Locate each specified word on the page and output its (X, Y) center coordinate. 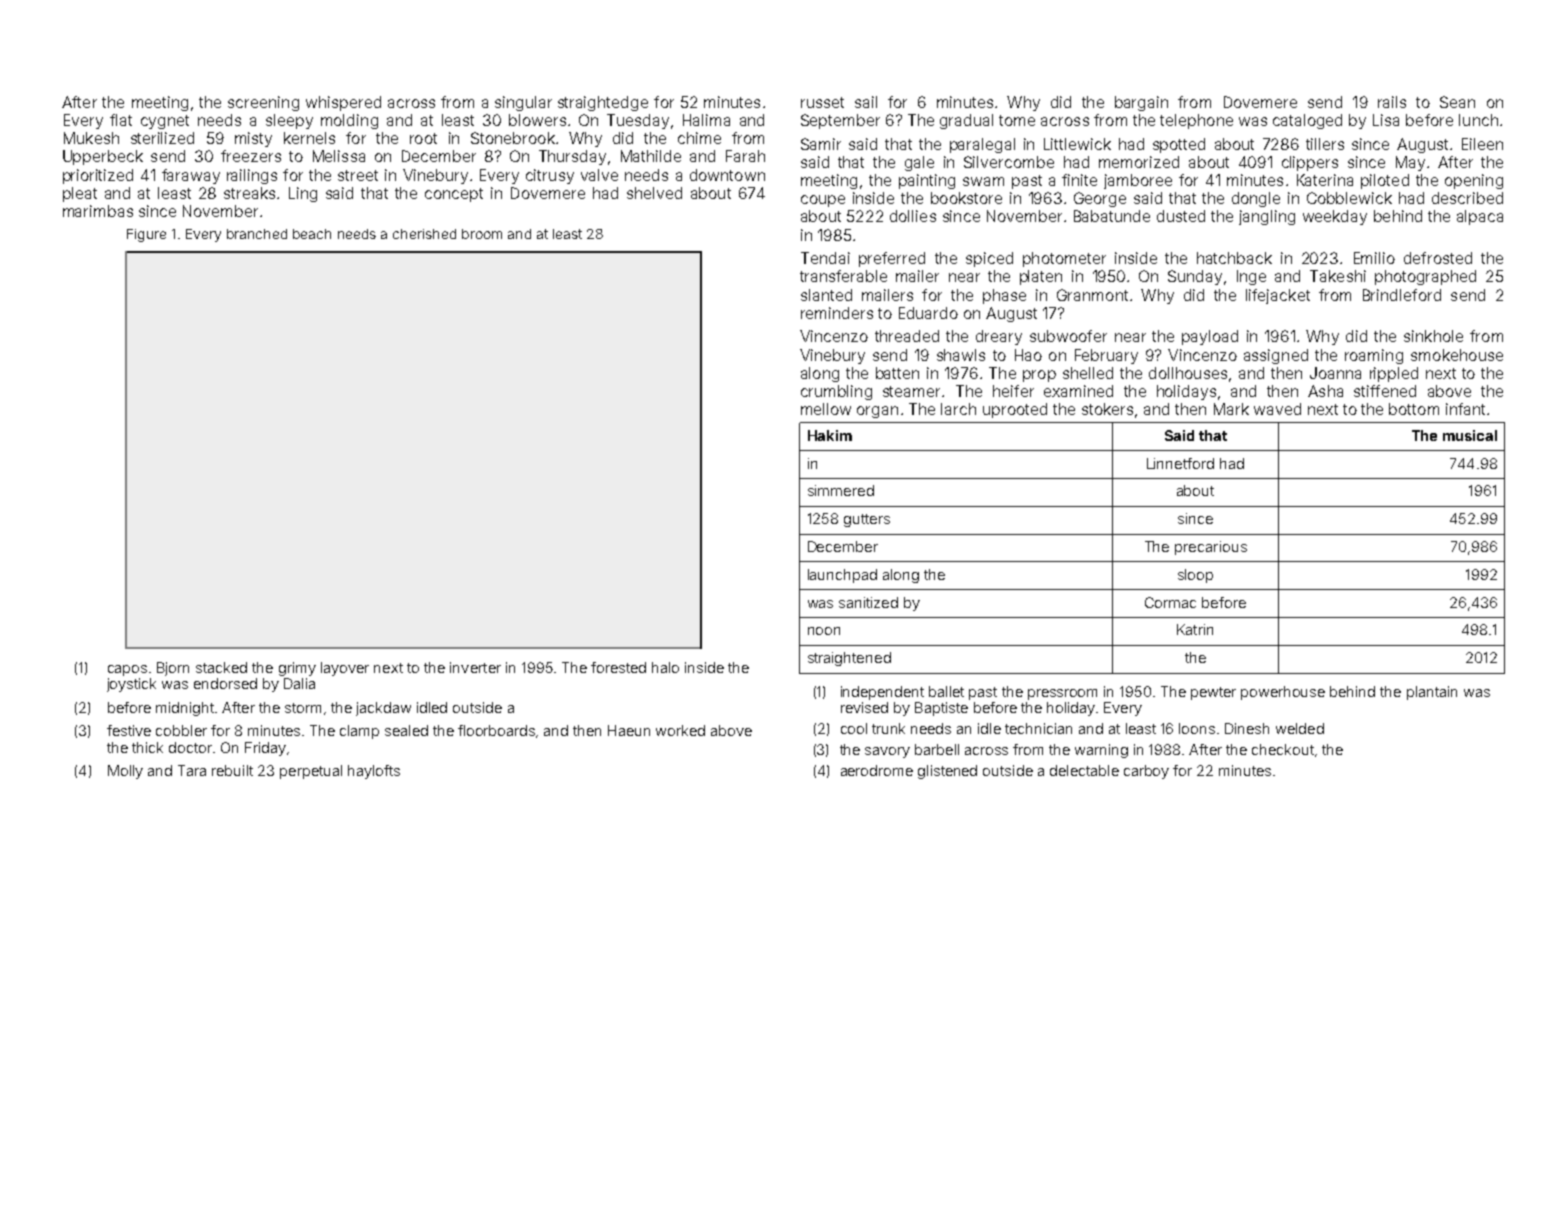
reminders (837, 313)
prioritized (98, 176)
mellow (826, 409)
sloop (1195, 576)
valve (599, 175)
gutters (867, 520)
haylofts (374, 772)
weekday (1335, 217)
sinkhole (1433, 336)
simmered (841, 490)
